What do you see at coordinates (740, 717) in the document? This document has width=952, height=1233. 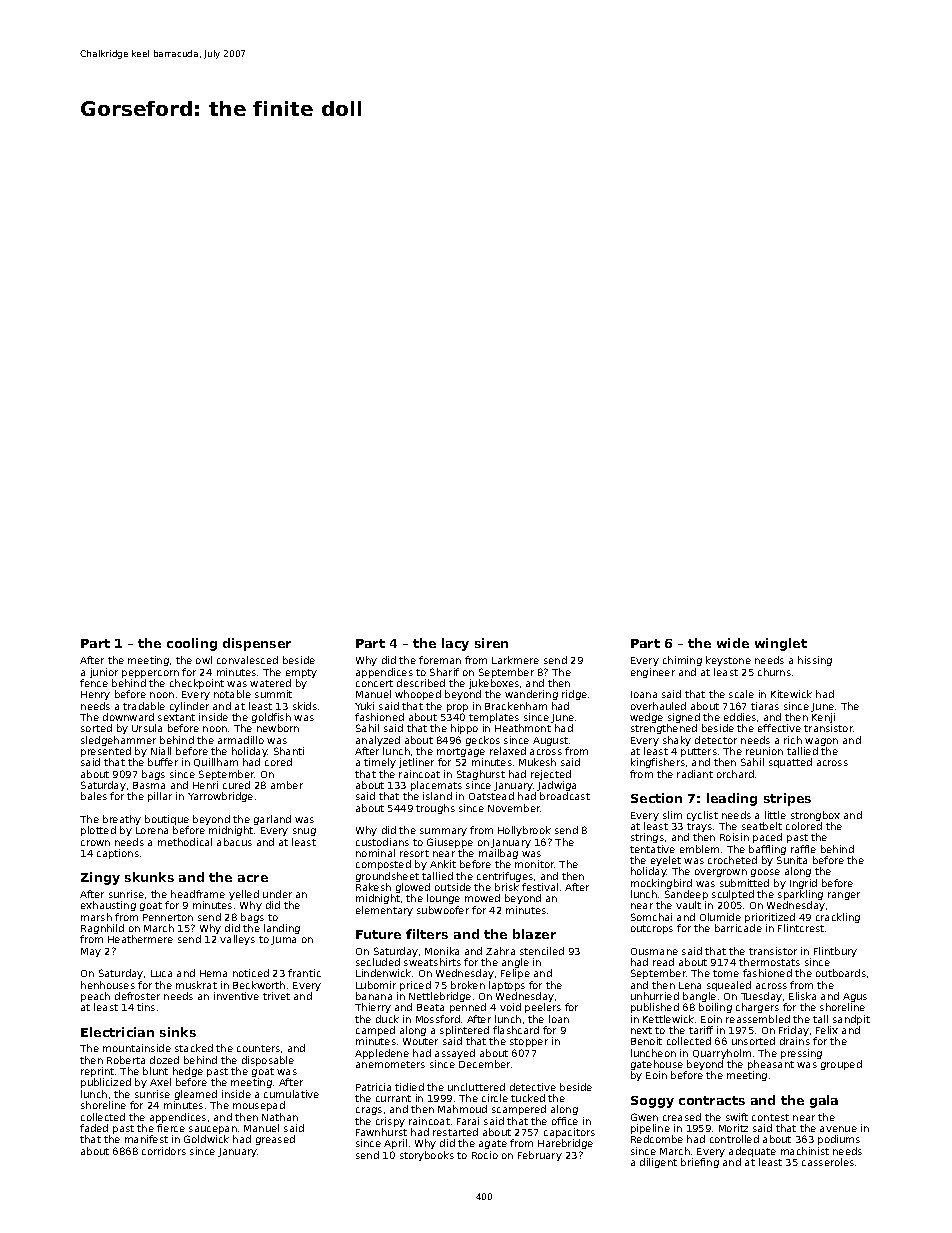 I see `eddies` at bounding box center [740, 717].
